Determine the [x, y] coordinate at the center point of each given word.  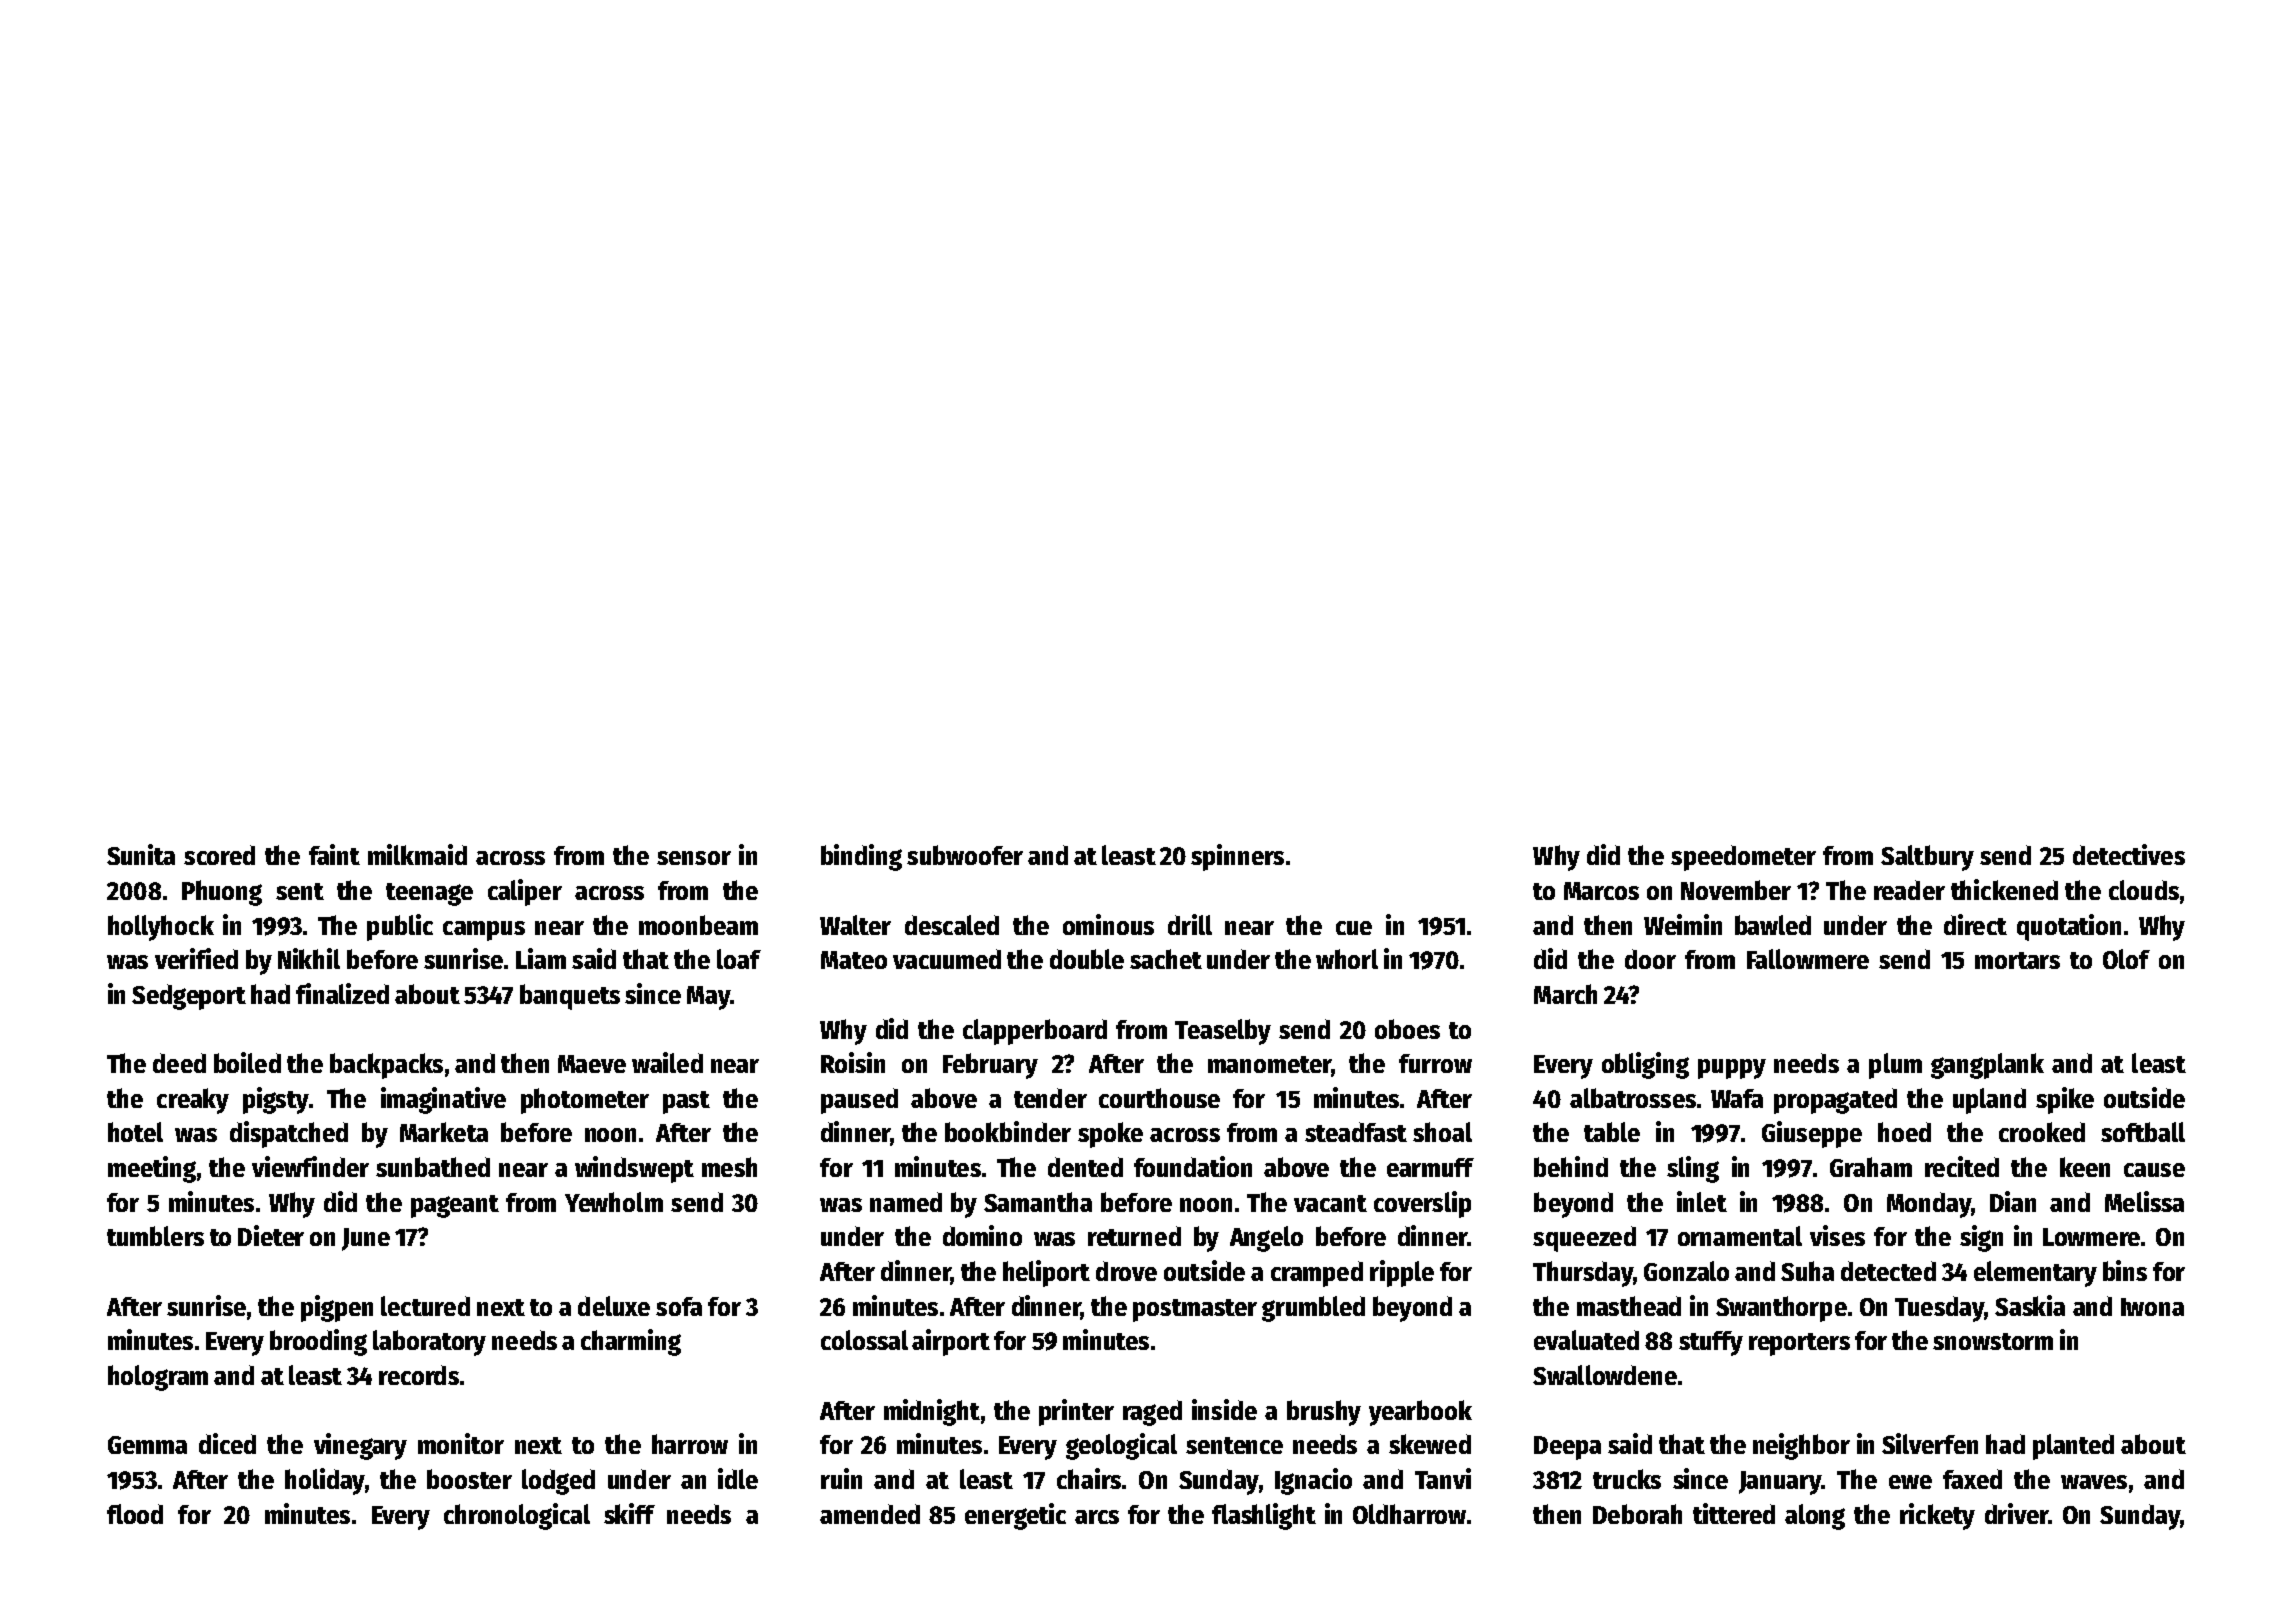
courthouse [1159, 1098]
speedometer [1743, 858]
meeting [152, 1169]
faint [334, 854]
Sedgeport [189, 997]
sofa [679, 1306]
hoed [1904, 1132]
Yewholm [614, 1202]
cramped [1317, 1274]
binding [861, 857]
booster [469, 1479]
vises [1837, 1235]
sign [1981, 1238]
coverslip [1422, 1204]
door [1650, 959]
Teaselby [1223, 1032]
